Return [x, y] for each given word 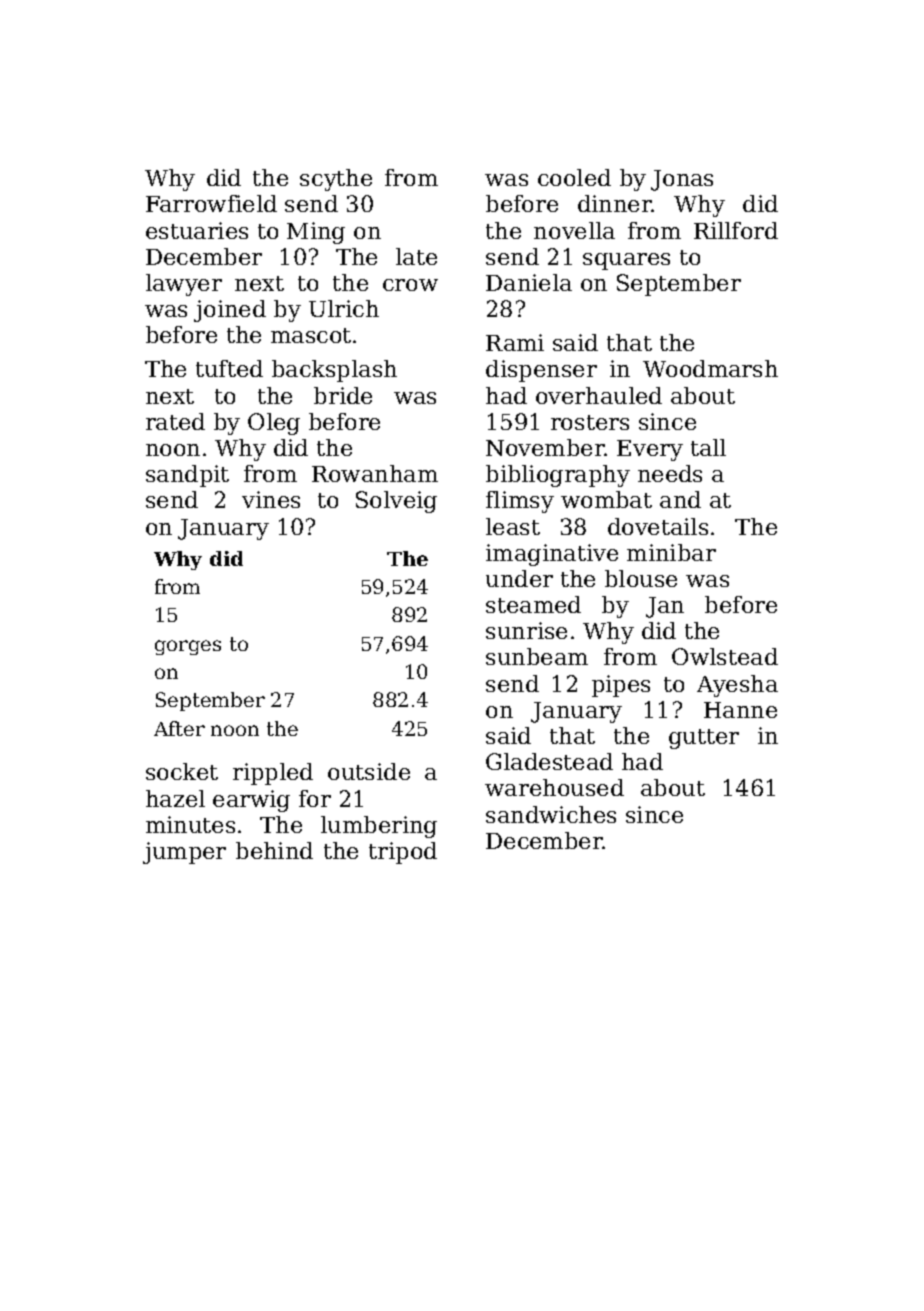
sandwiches [551, 814]
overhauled [599, 395]
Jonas [682, 180]
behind [274, 850]
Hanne [740, 710]
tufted [229, 368]
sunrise [526, 630]
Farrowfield [211, 203]
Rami [515, 342]
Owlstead [725, 656]
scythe [336, 180]
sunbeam [537, 656]
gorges [188, 647]
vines [271, 499]
